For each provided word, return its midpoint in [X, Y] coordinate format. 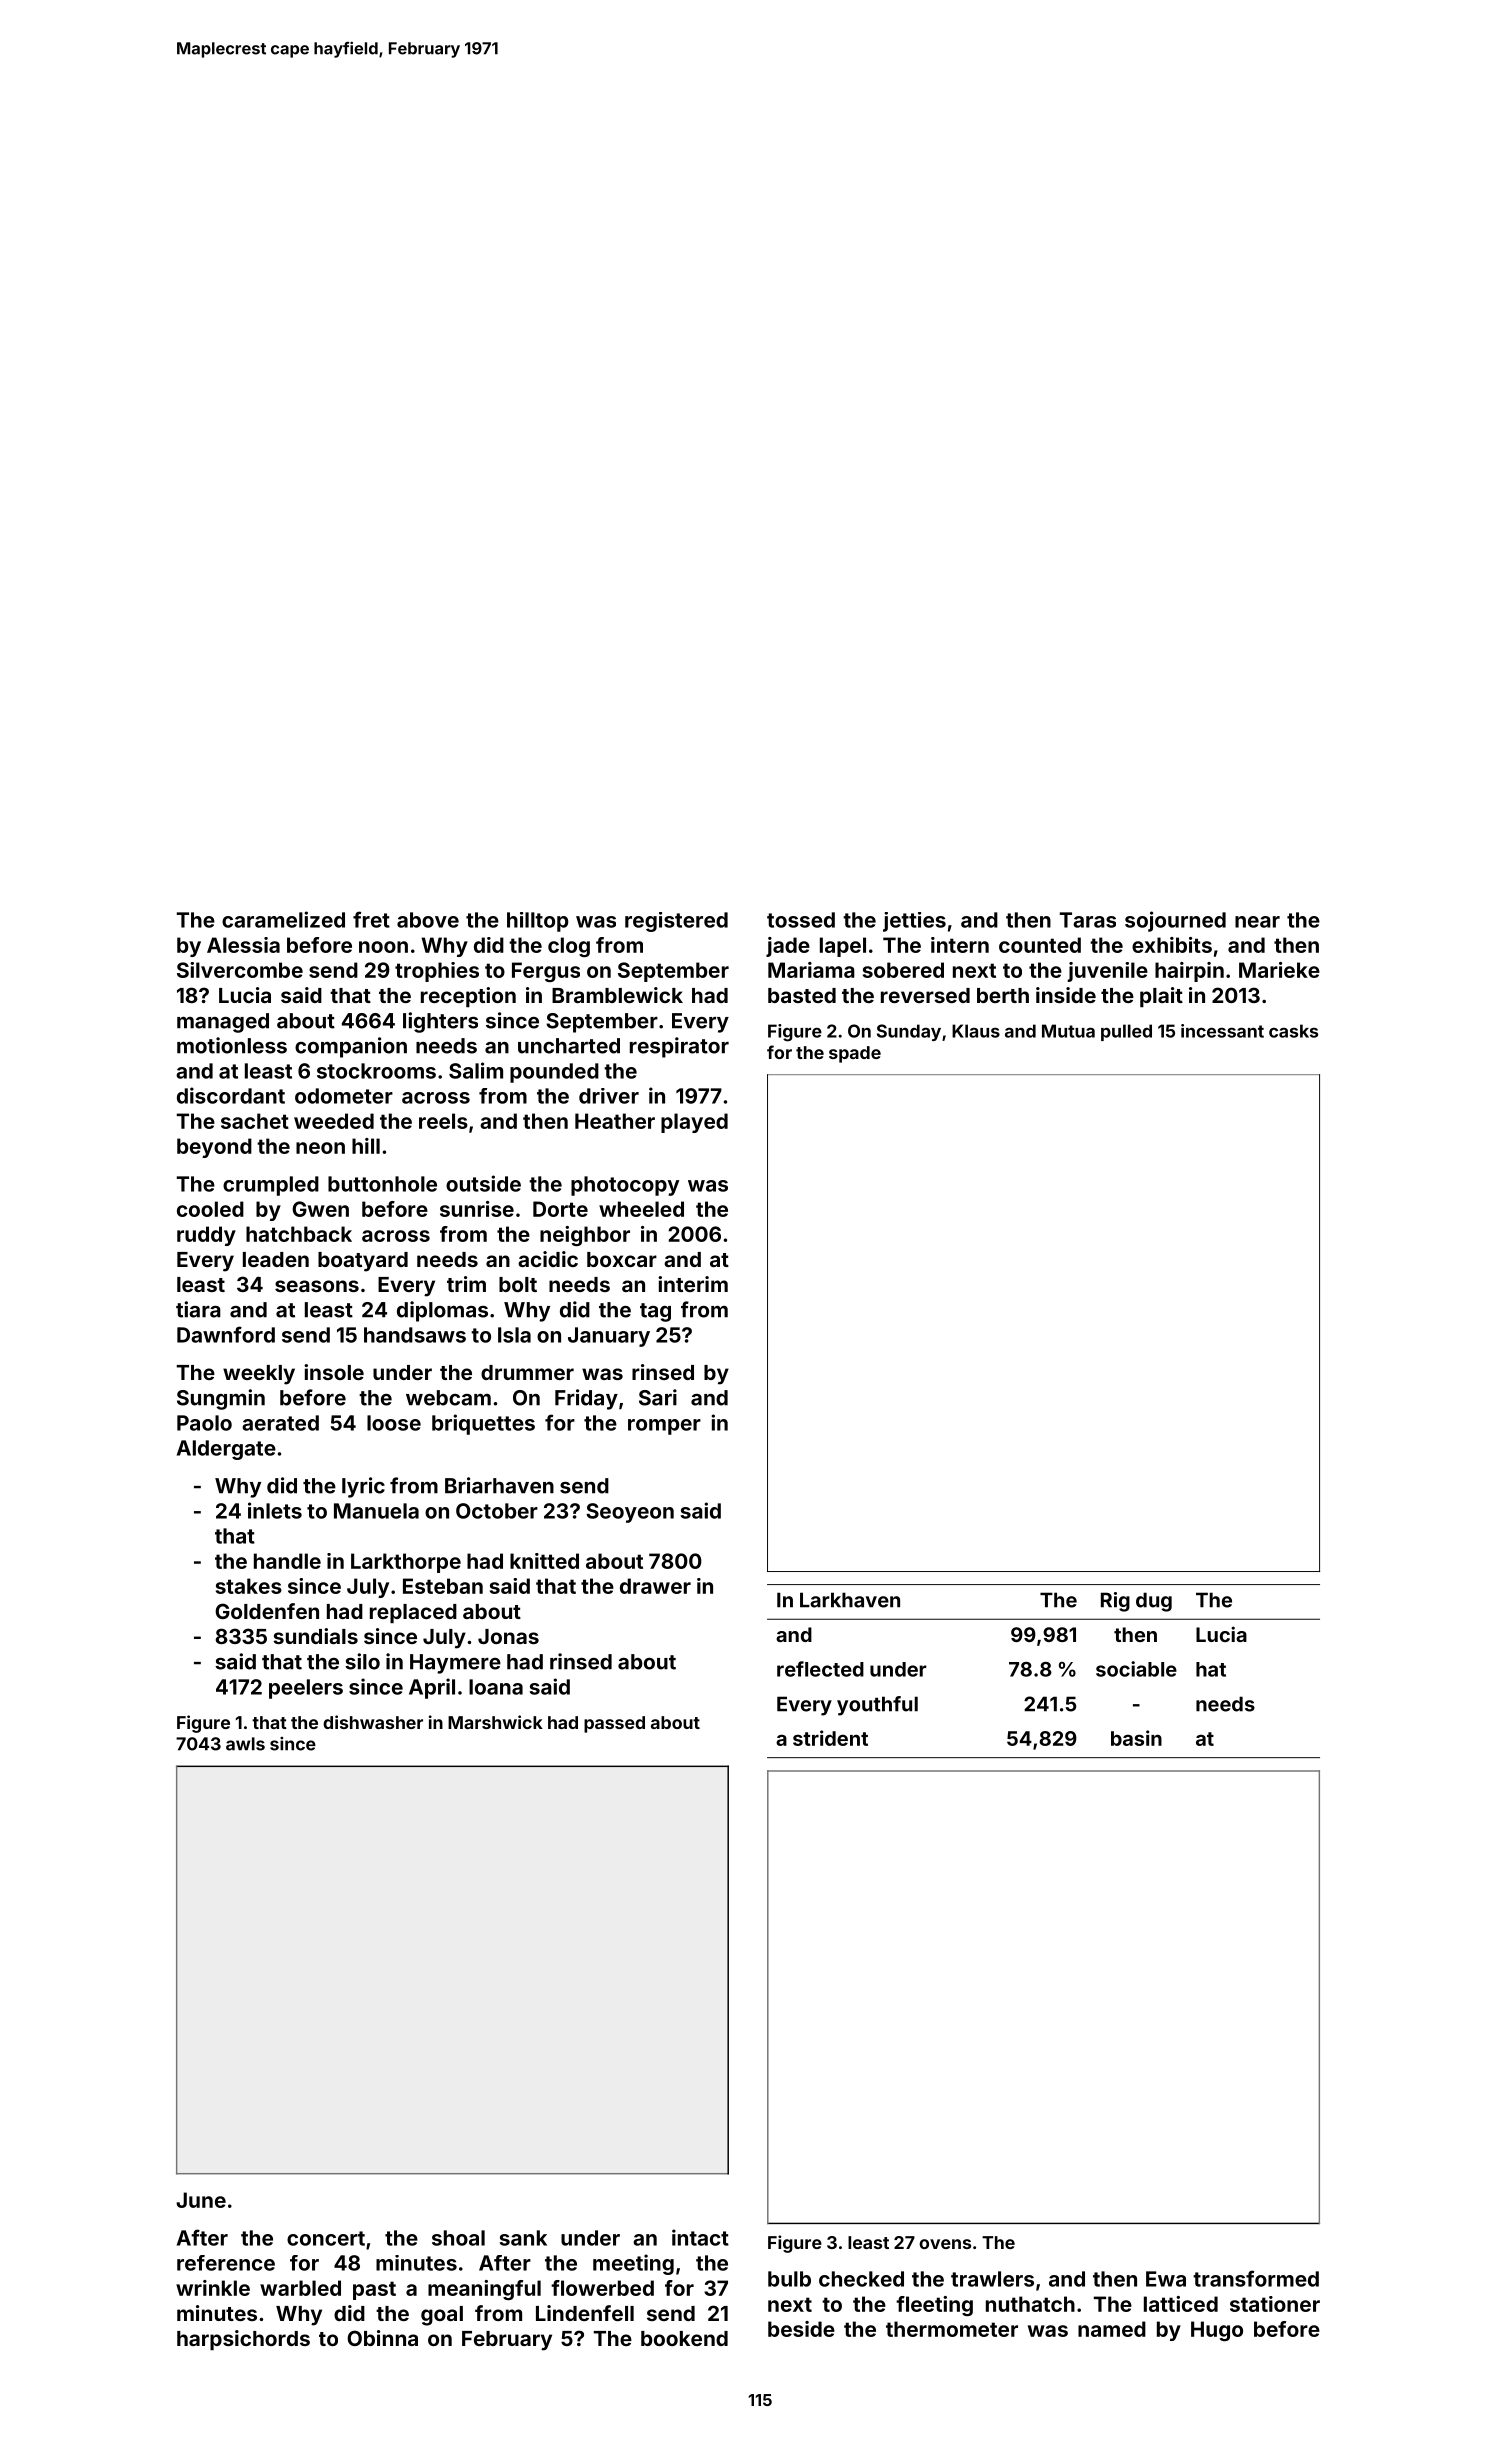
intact [700, 2237]
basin [1136, 1738]
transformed [1256, 2278]
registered [676, 922]
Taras [1088, 920]
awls [245, 1744]
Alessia [243, 945]
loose [394, 1423]
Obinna [382, 2338]
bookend [684, 2338]
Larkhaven [850, 1600]
